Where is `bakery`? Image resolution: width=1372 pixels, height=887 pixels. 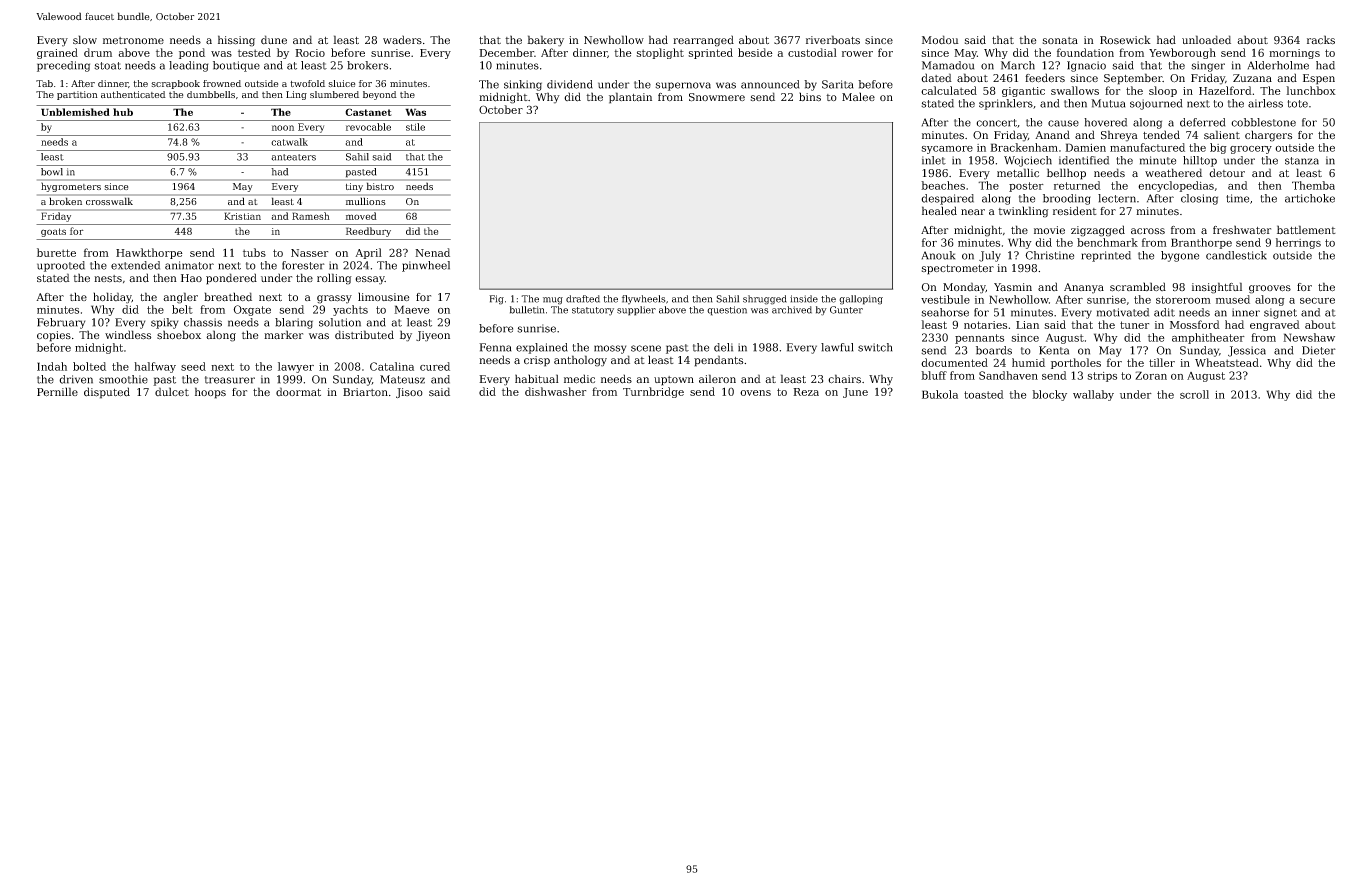
bakery is located at coordinates (545, 41).
